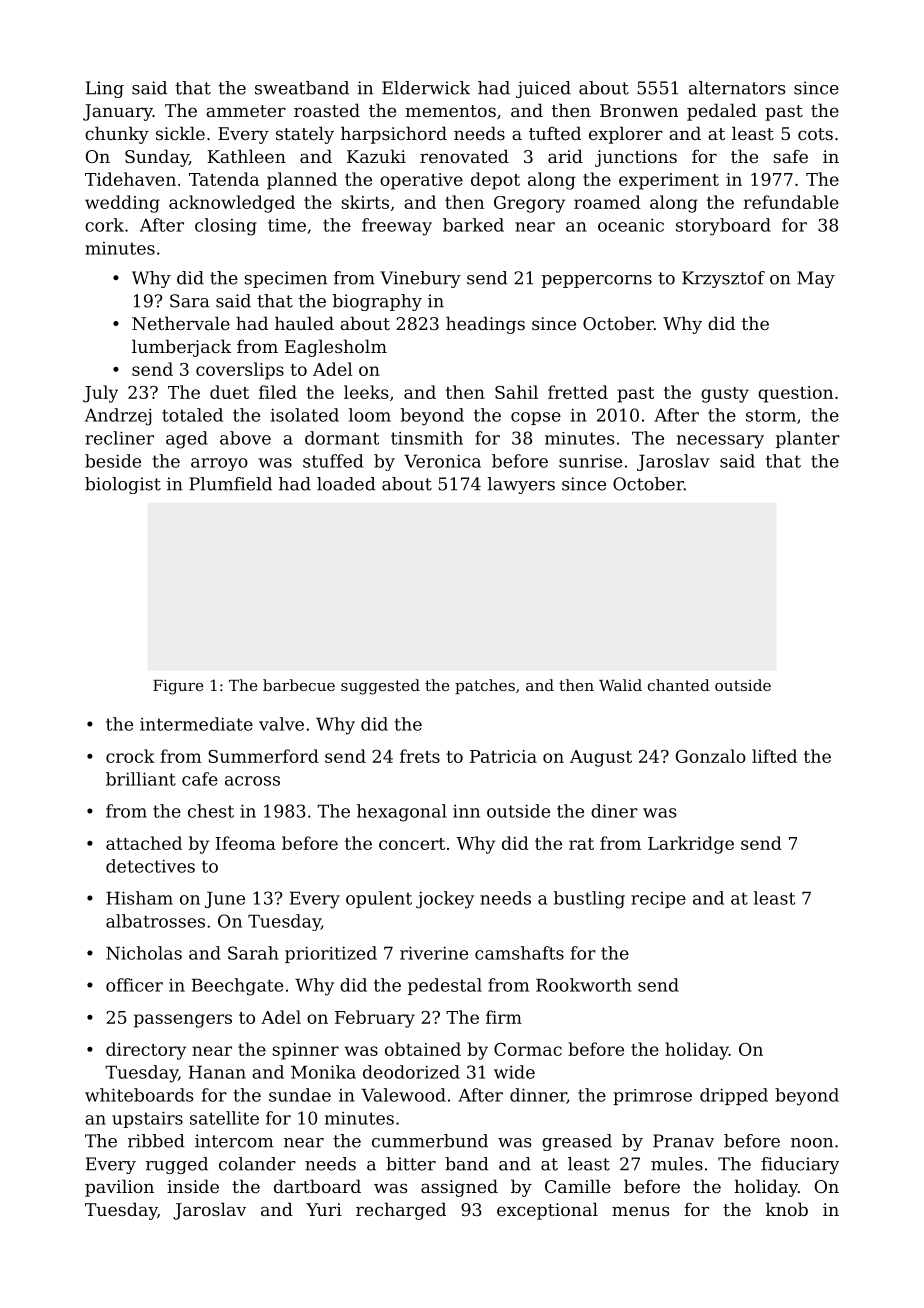 Image resolution: width=924 pixels, height=1308 pixels. I want to click on frets, so click(420, 756).
